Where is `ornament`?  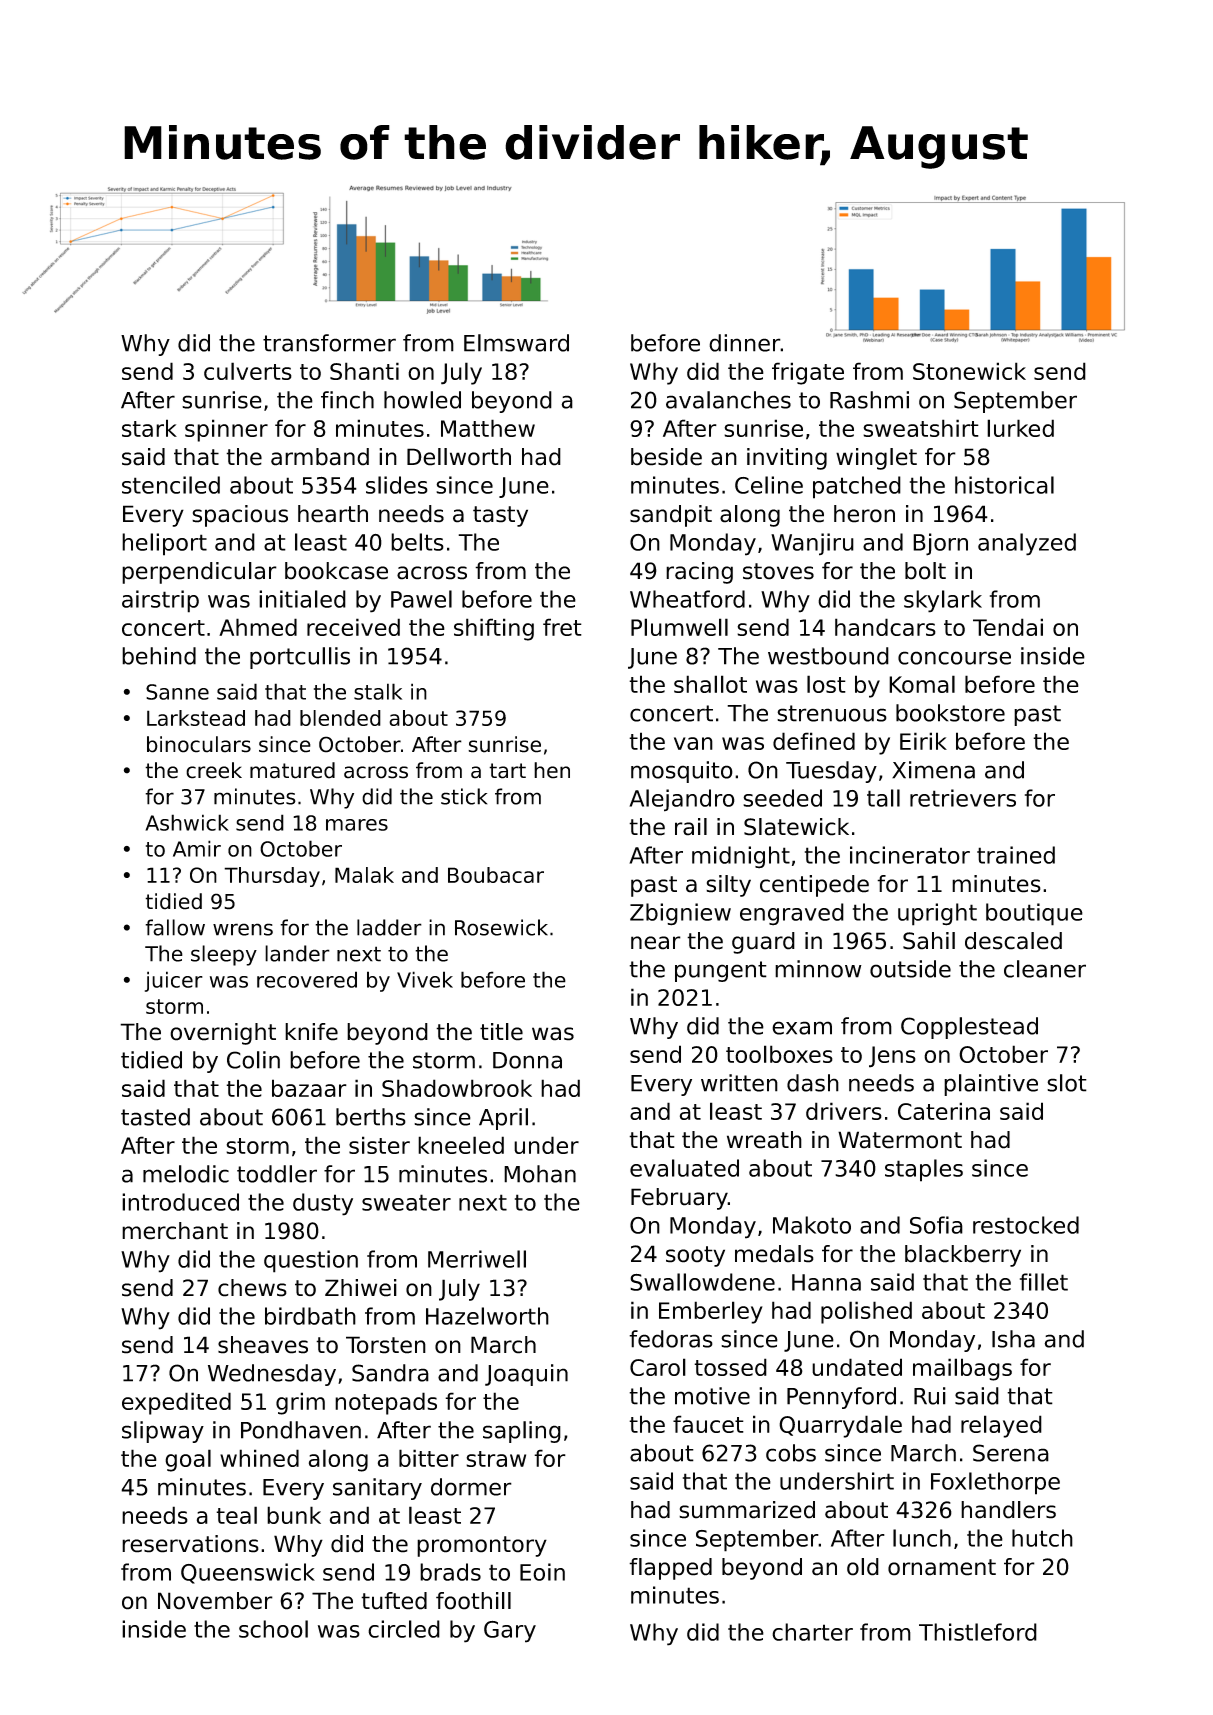 ornament is located at coordinates (942, 1567).
